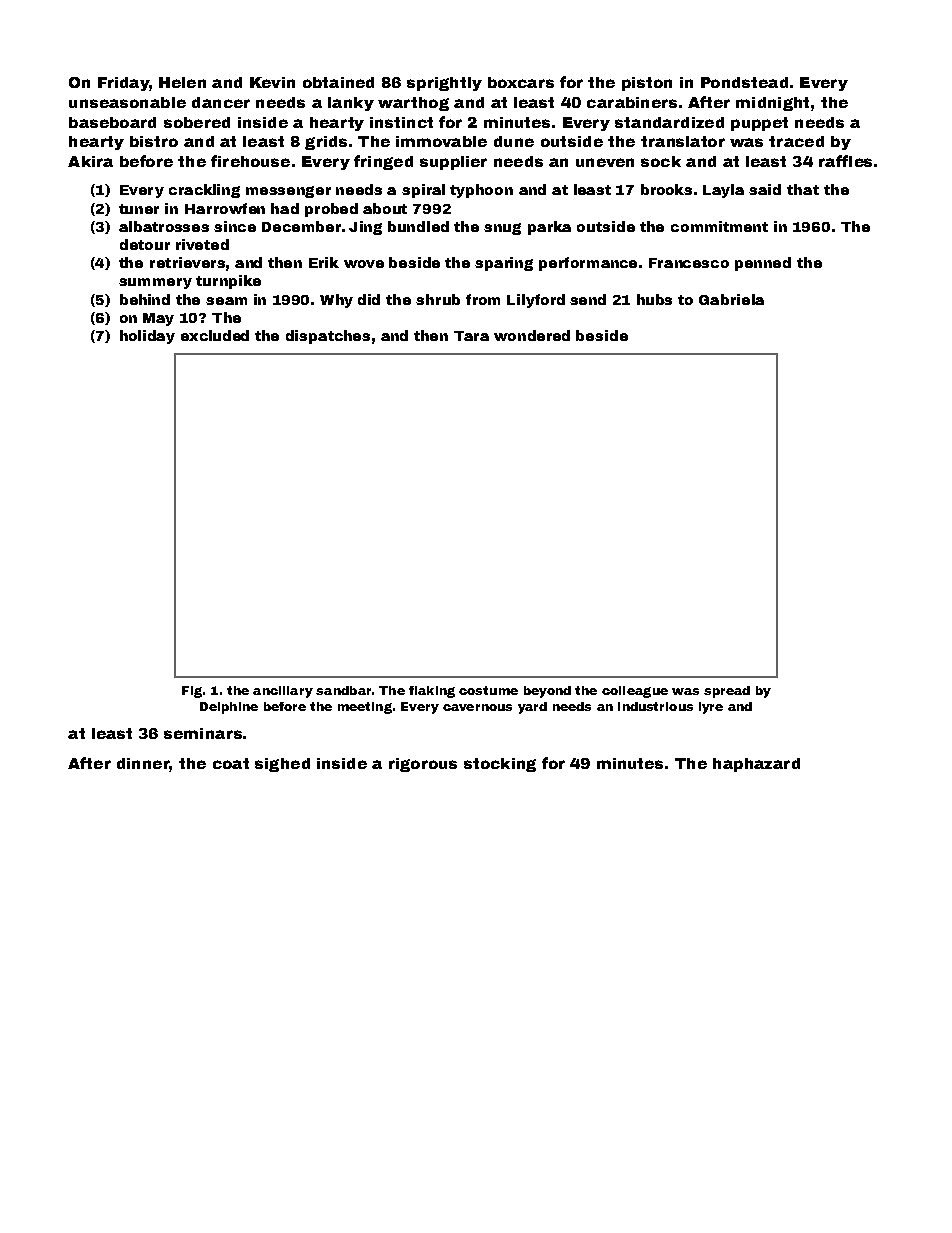 This document has height=1233, width=952. What do you see at coordinates (139, 209) in the document?
I see `tuner` at bounding box center [139, 209].
